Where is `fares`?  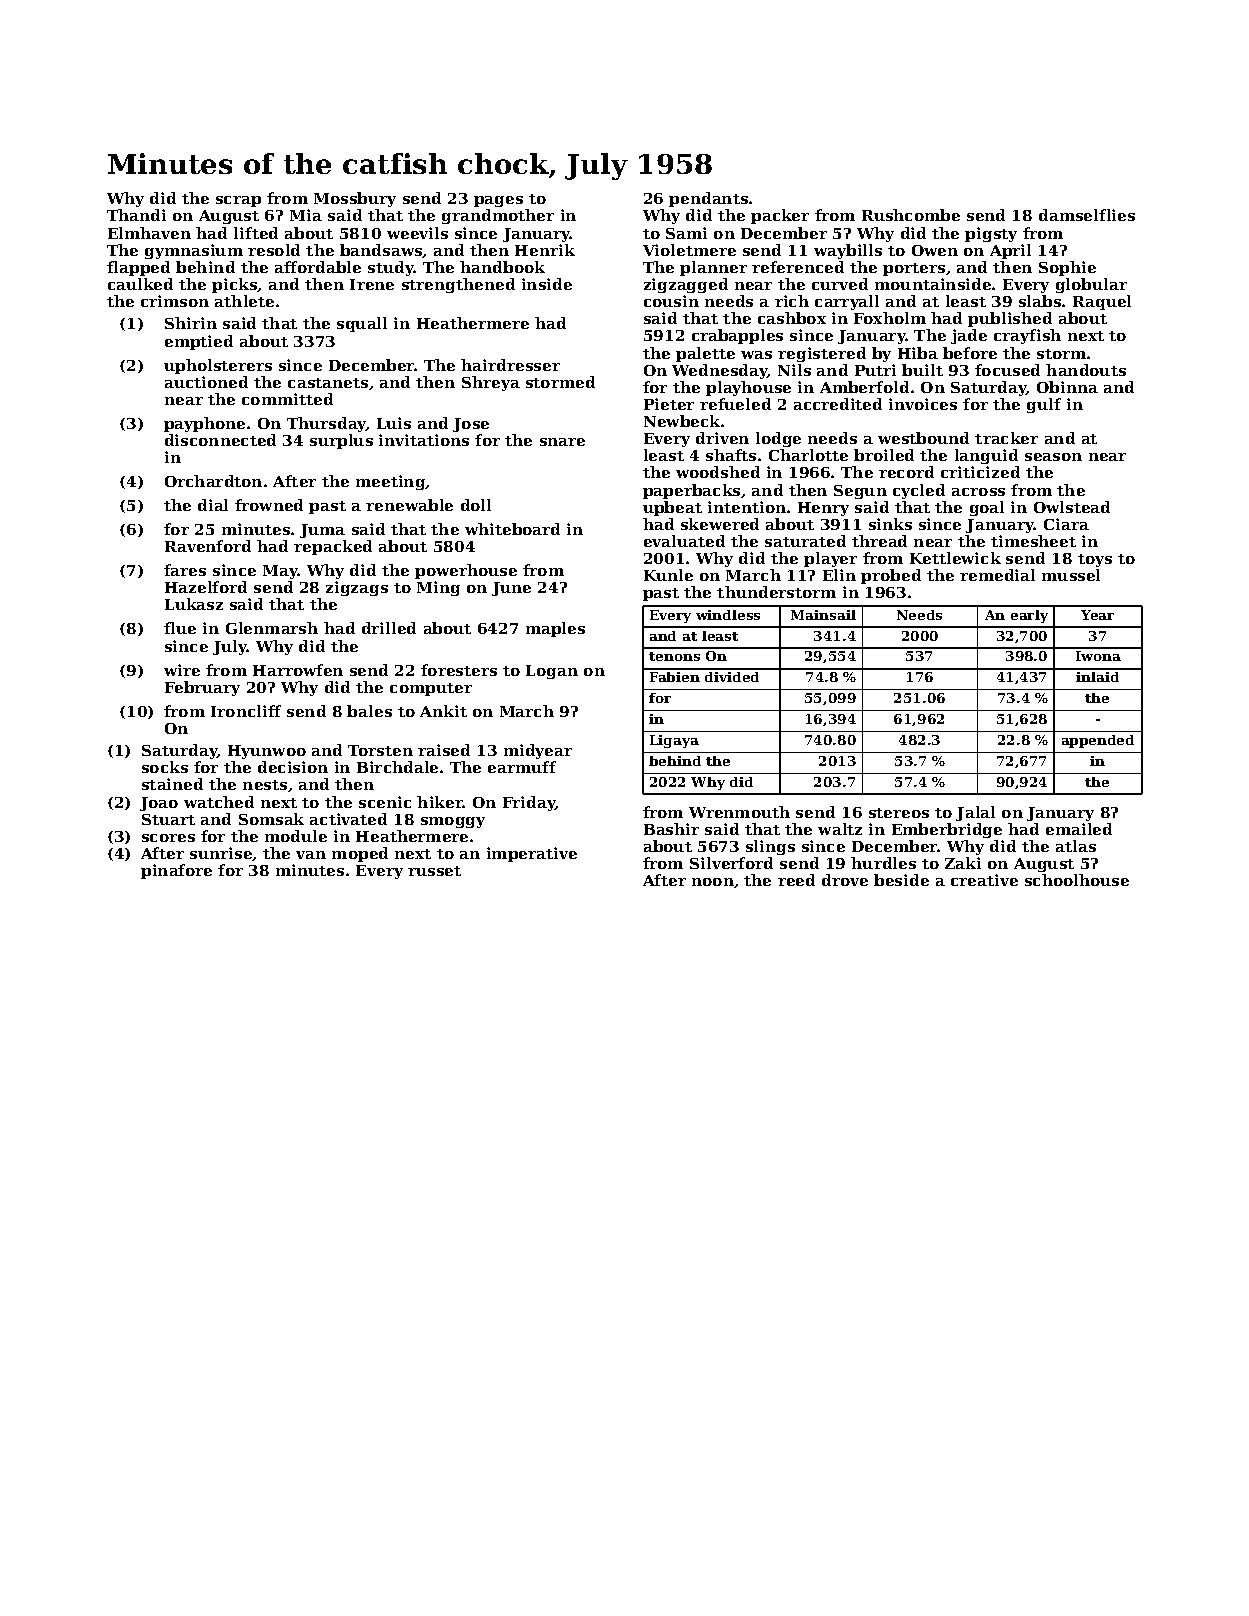 fares is located at coordinates (185, 570).
